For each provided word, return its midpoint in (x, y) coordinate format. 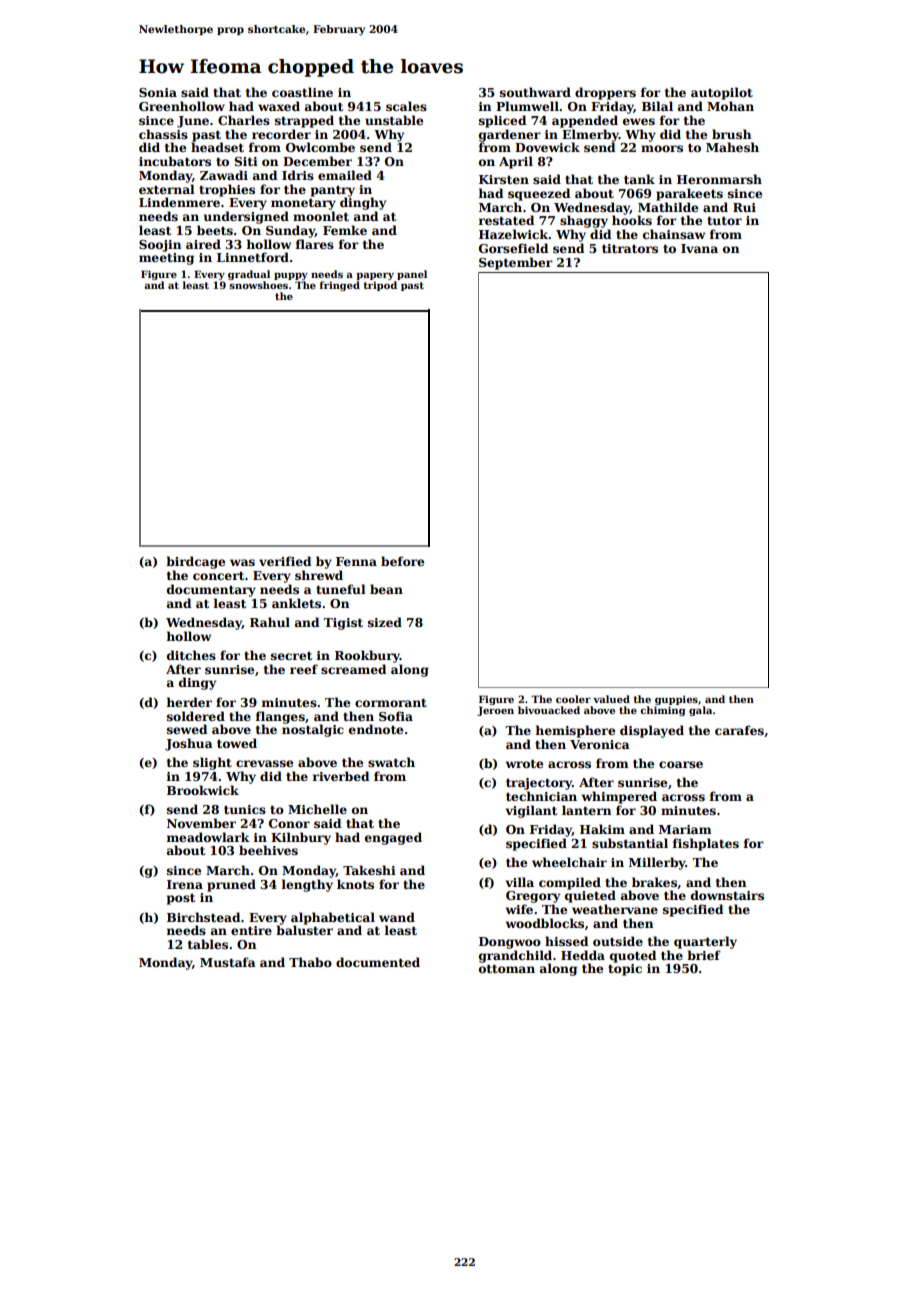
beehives (268, 850)
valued (611, 699)
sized (385, 622)
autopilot (722, 93)
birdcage (195, 562)
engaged (393, 838)
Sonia (158, 92)
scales (406, 106)
